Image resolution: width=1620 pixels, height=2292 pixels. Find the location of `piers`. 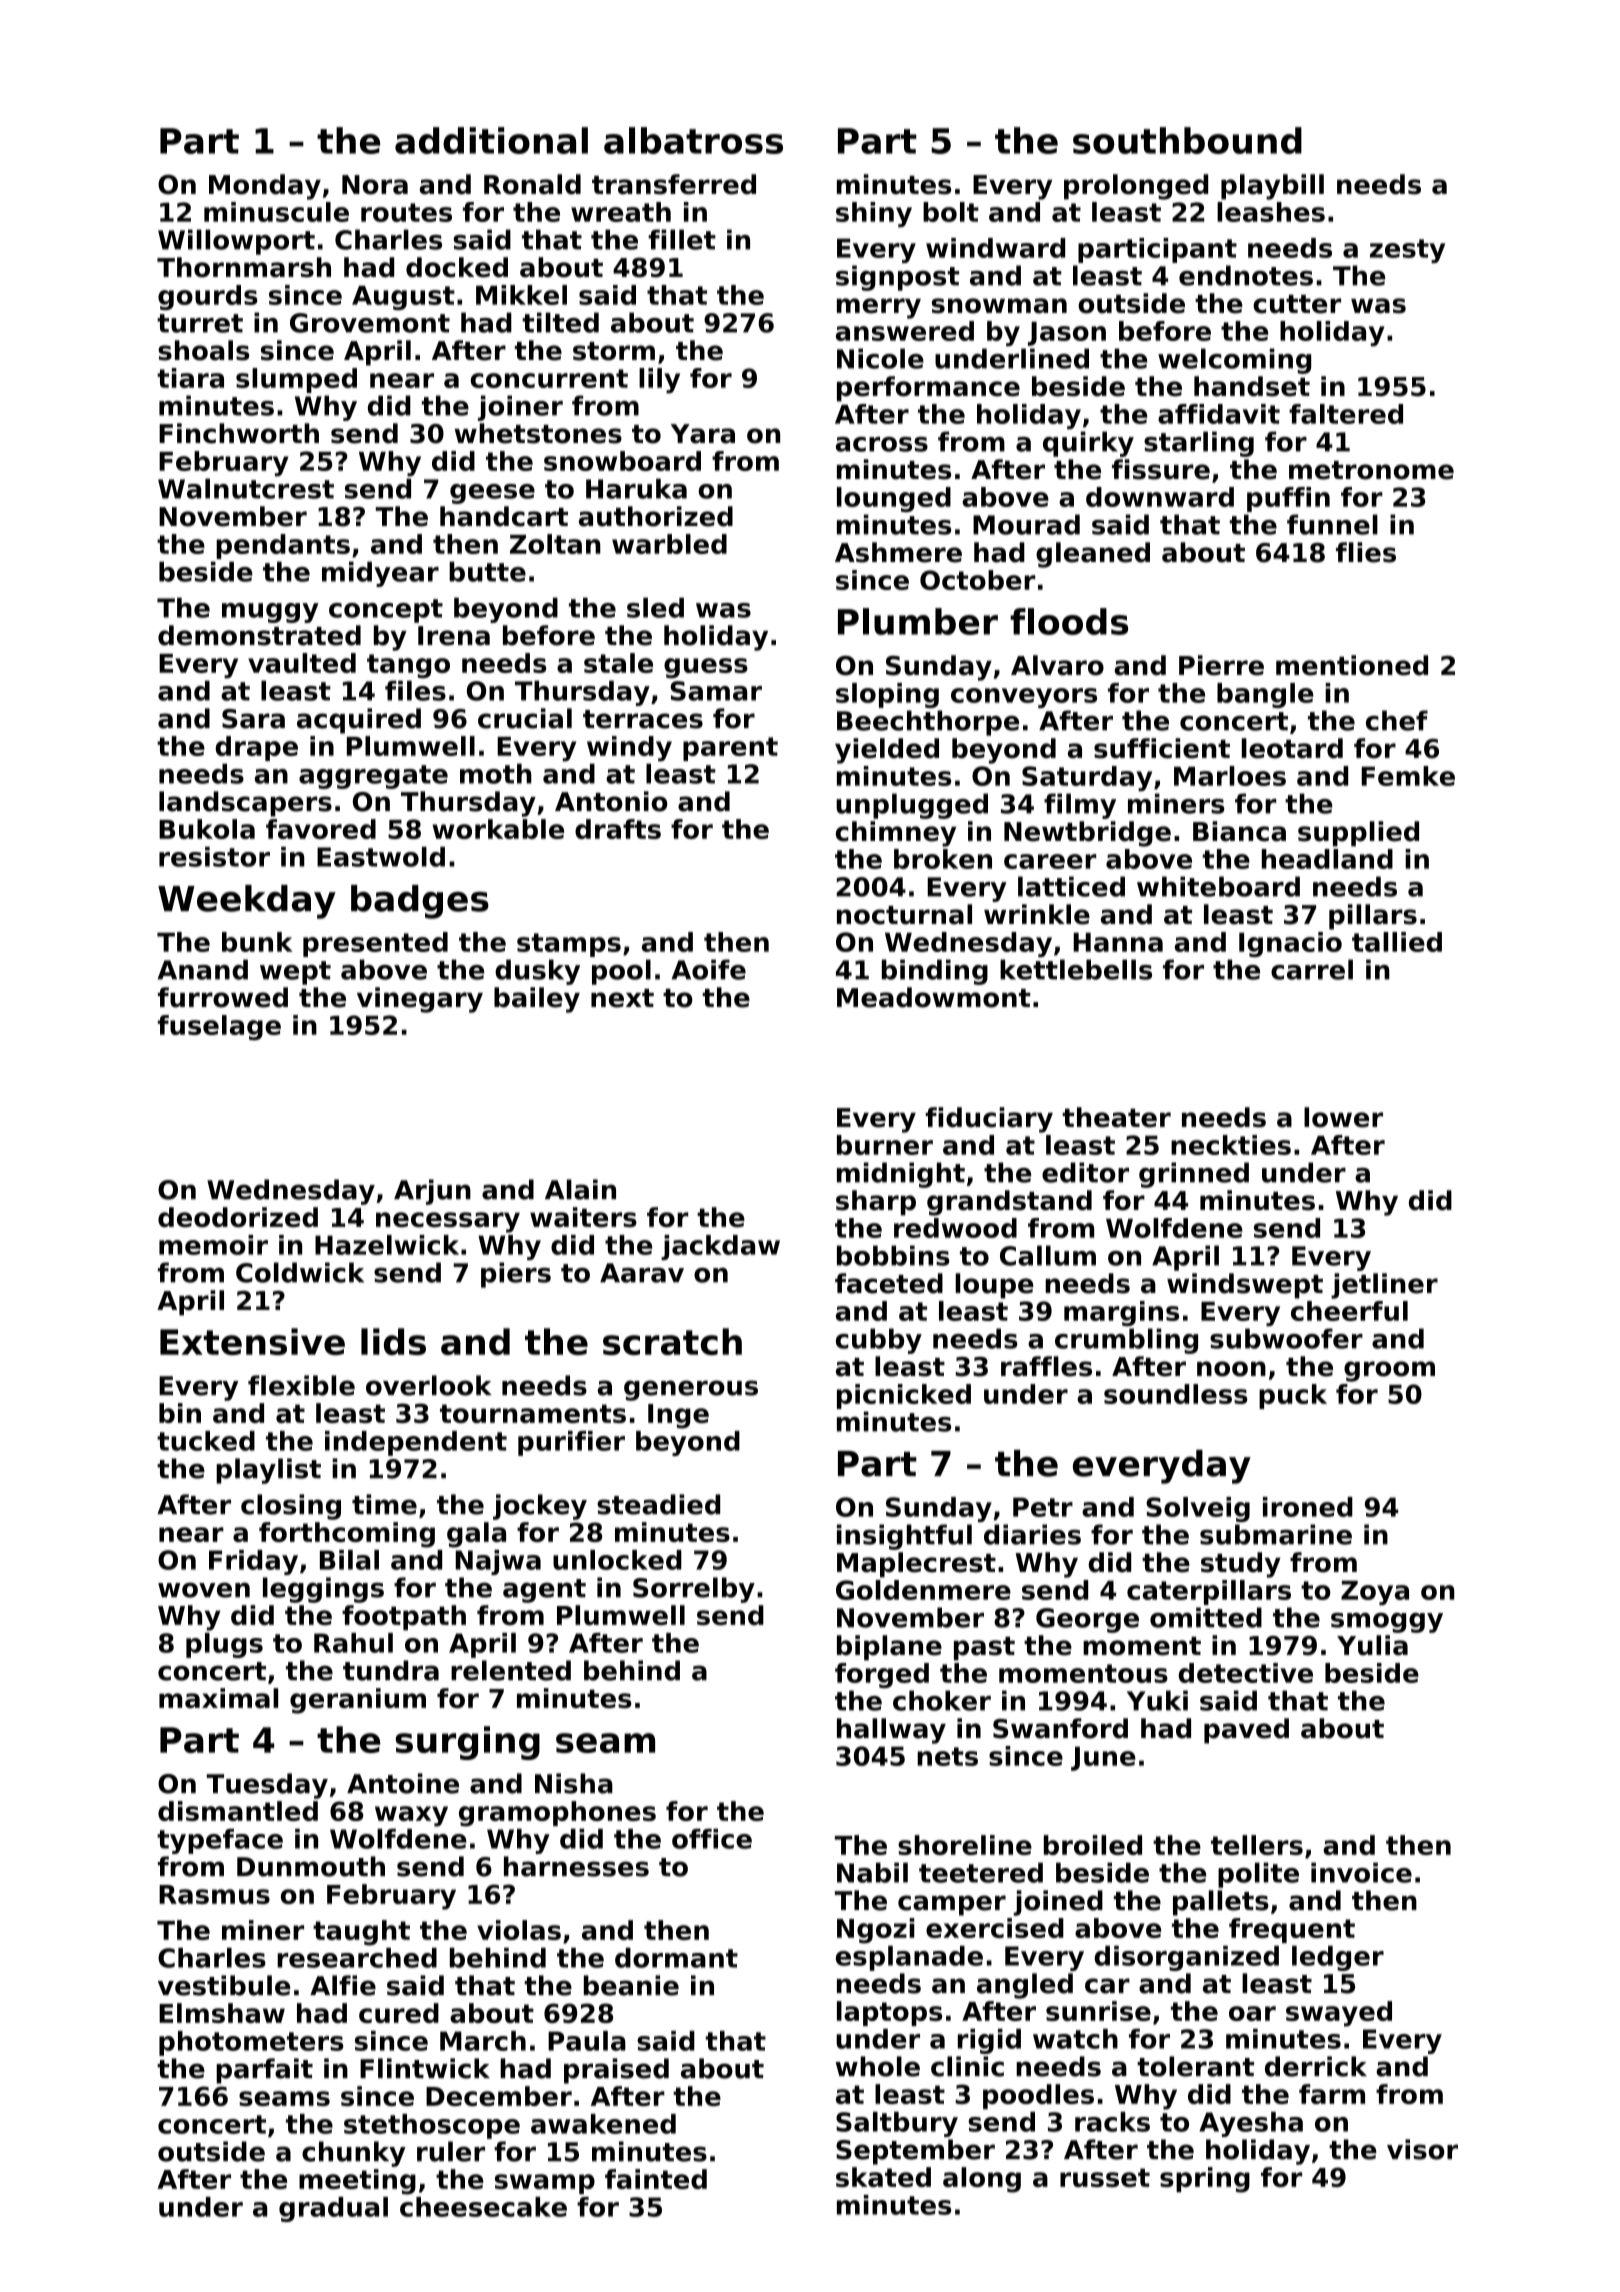

piers is located at coordinates (516, 1275).
